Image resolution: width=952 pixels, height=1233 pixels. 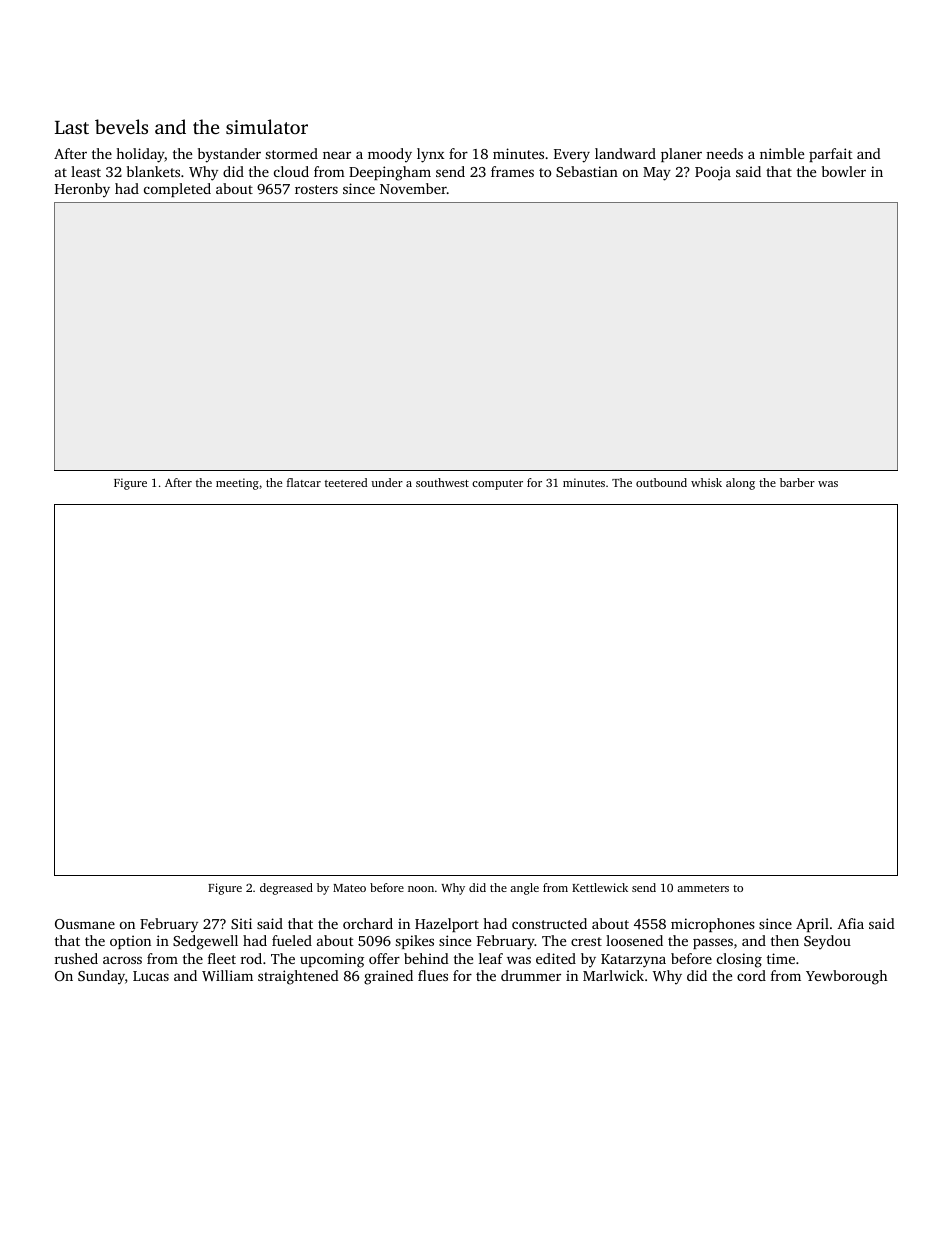 I want to click on parfait, so click(x=831, y=155).
